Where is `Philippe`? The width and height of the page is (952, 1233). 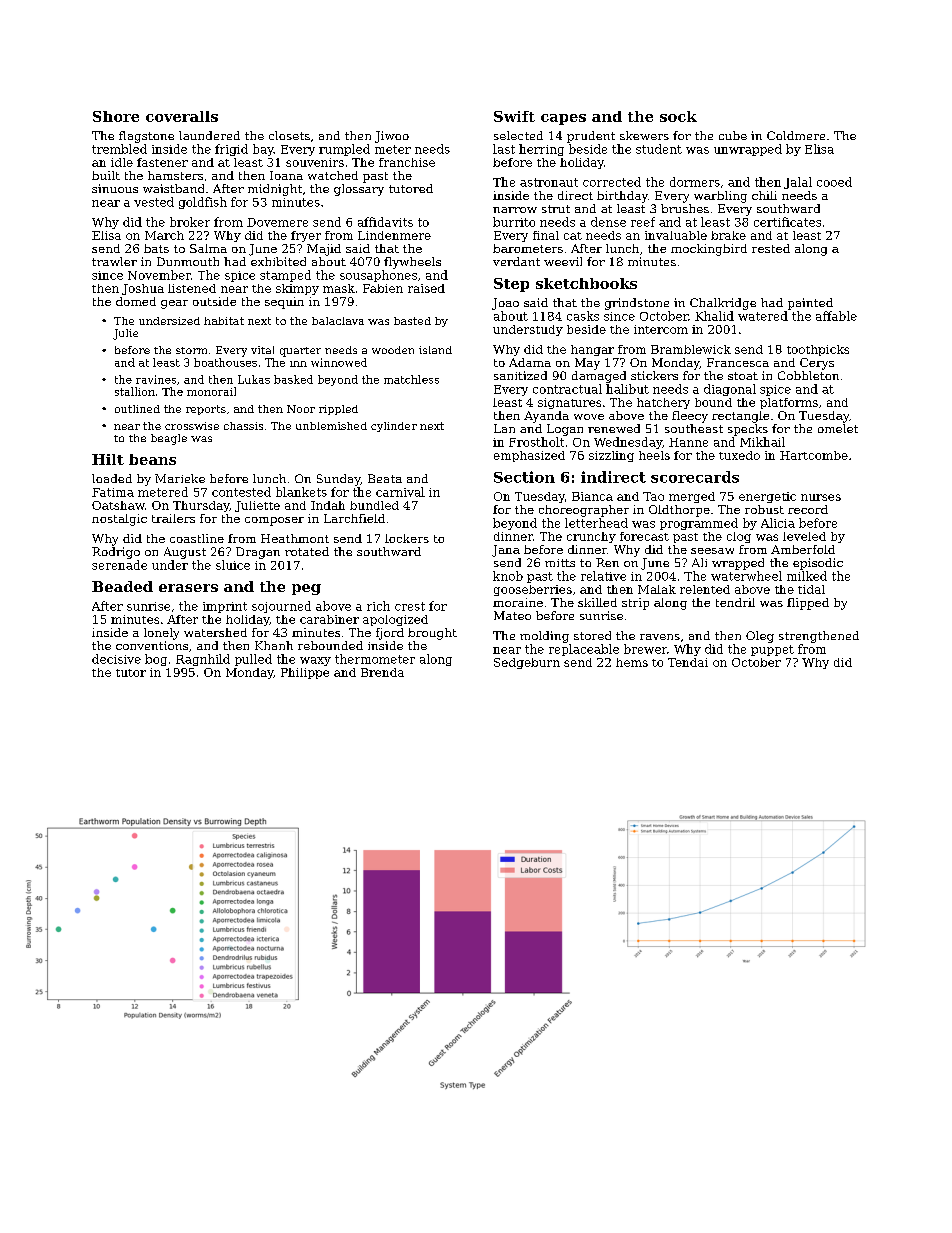
Philippe is located at coordinates (305, 673).
